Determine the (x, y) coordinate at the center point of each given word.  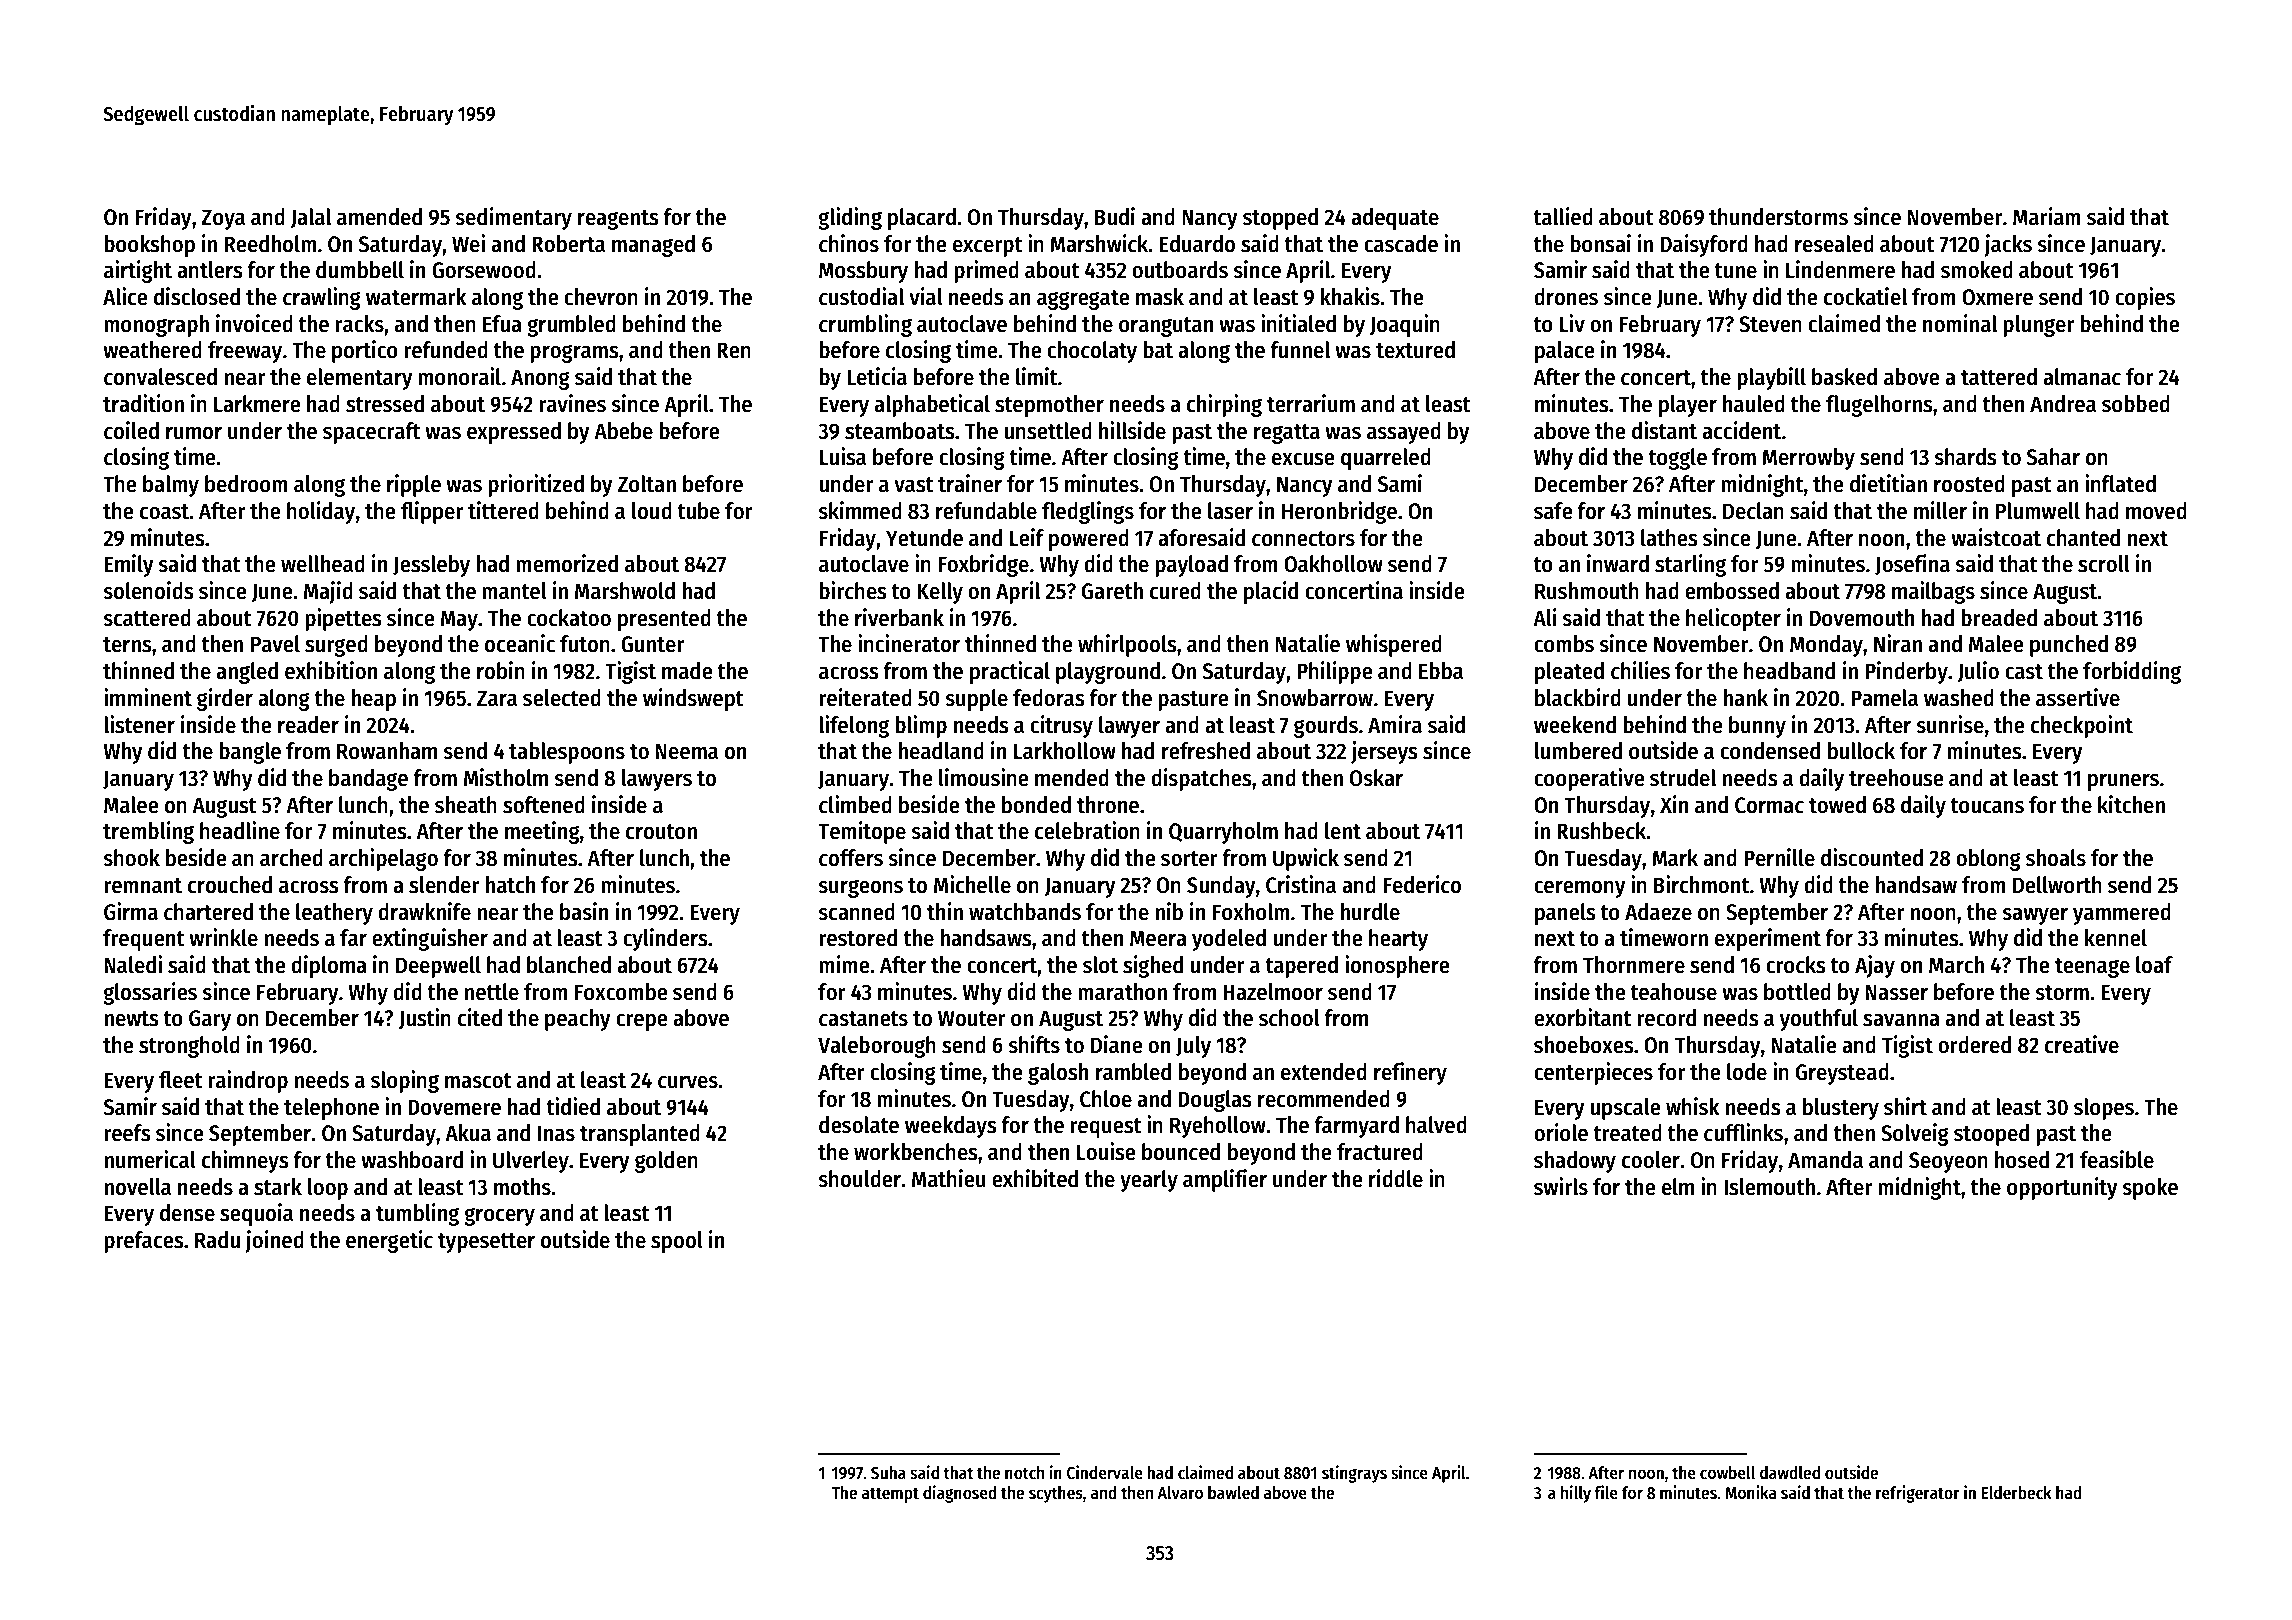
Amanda (1825, 1160)
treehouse (1896, 778)
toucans (1987, 806)
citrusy (1061, 726)
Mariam (2047, 216)
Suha (888, 1473)
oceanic (520, 643)
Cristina (1301, 884)
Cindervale (1105, 1472)
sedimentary (513, 218)
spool (677, 1242)
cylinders (665, 939)
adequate (1395, 219)
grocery (499, 1216)
